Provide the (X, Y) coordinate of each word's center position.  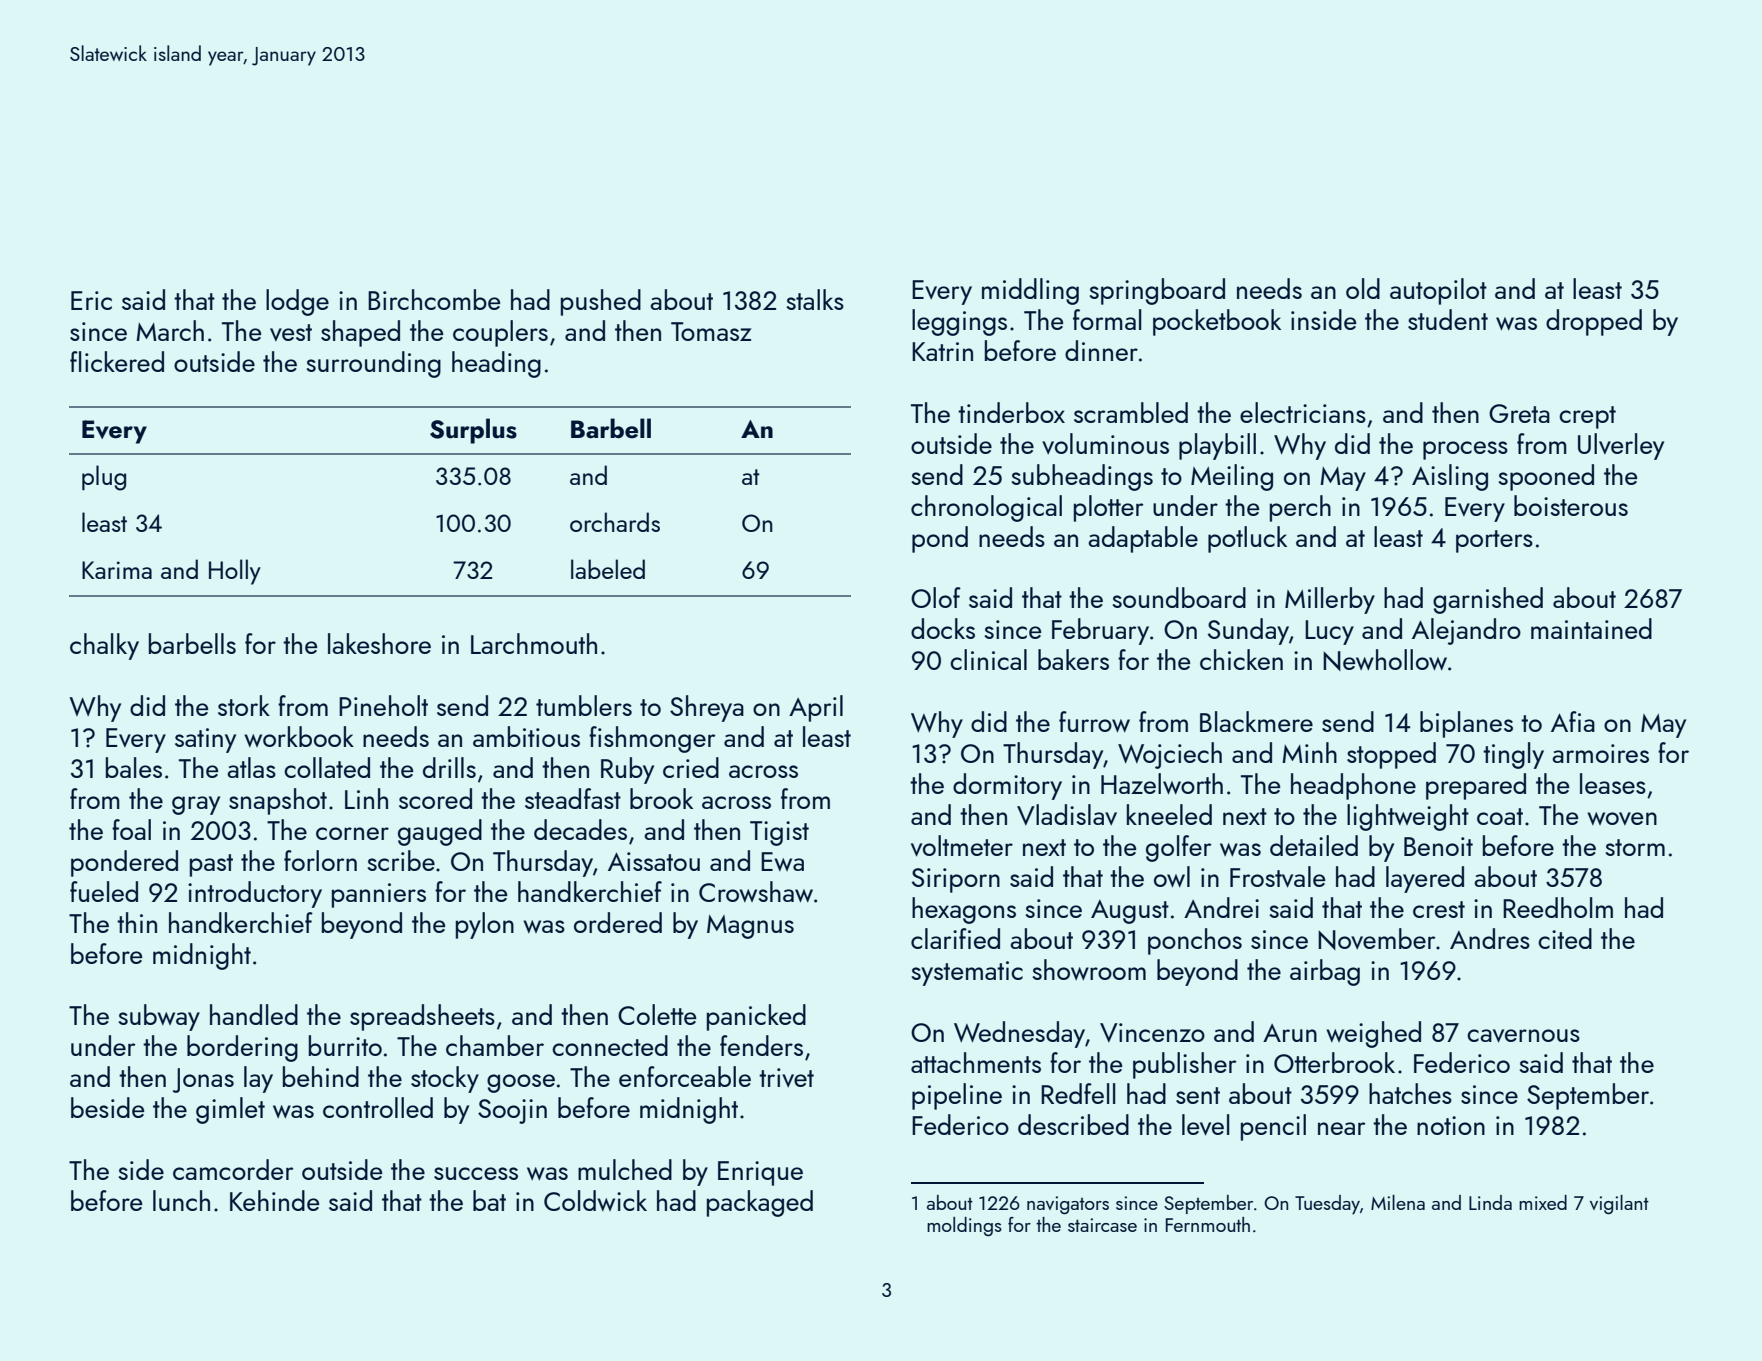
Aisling (1450, 477)
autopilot (1438, 291)
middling (1030, 291)
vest (291, 332)
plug (104, 478)
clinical (988, 659)
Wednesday (1019, 1034)
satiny (205, 740)
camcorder (233, 1169)
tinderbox (1011, 412)
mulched (625, 1169)
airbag (1325, 972)
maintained (1591, 628)
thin (137, 922)
